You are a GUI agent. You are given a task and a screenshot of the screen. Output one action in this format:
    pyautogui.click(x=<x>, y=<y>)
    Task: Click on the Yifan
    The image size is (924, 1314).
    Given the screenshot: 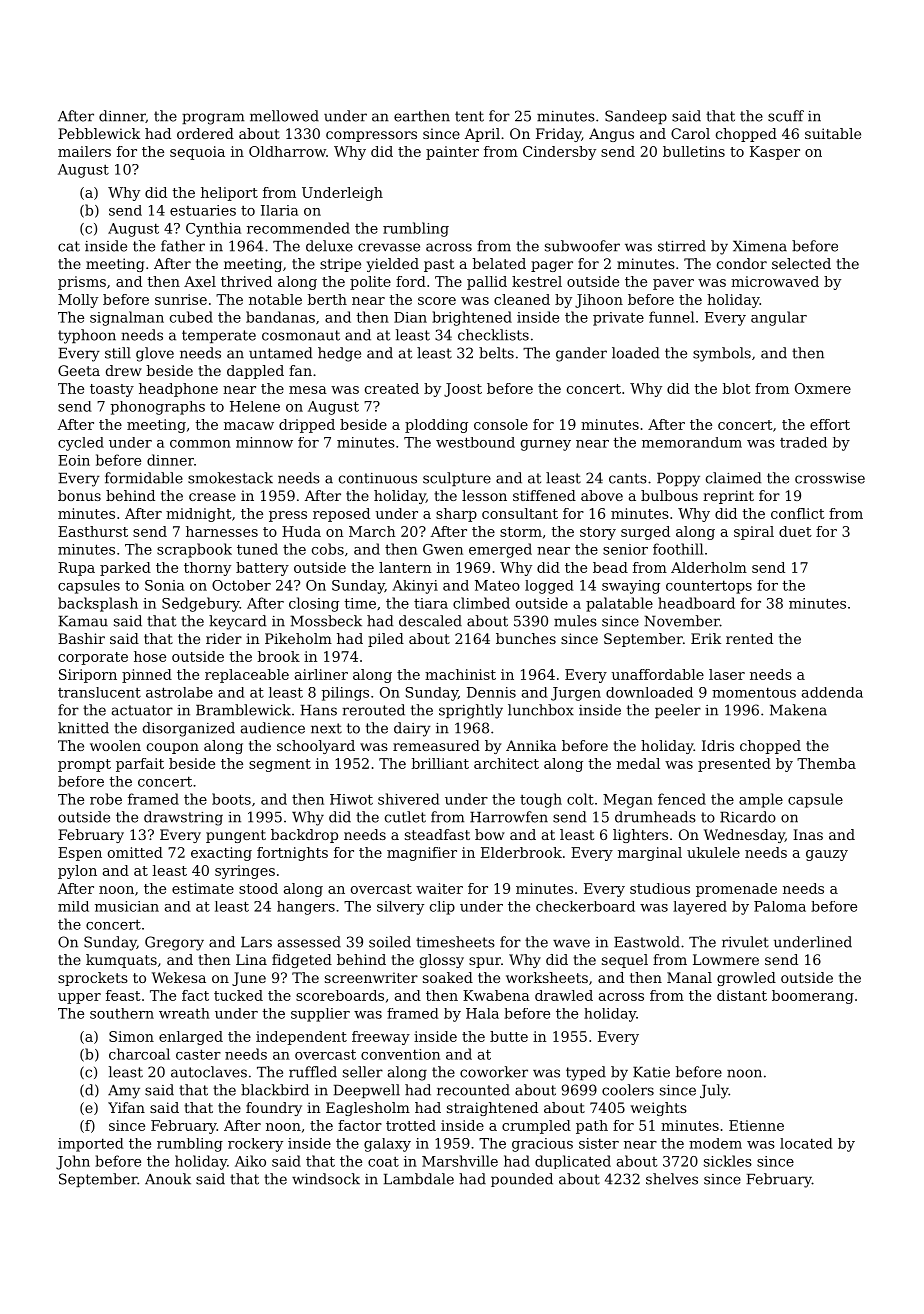 What is the action you would take?
    pyautogui.click(x=126, y=1107)
